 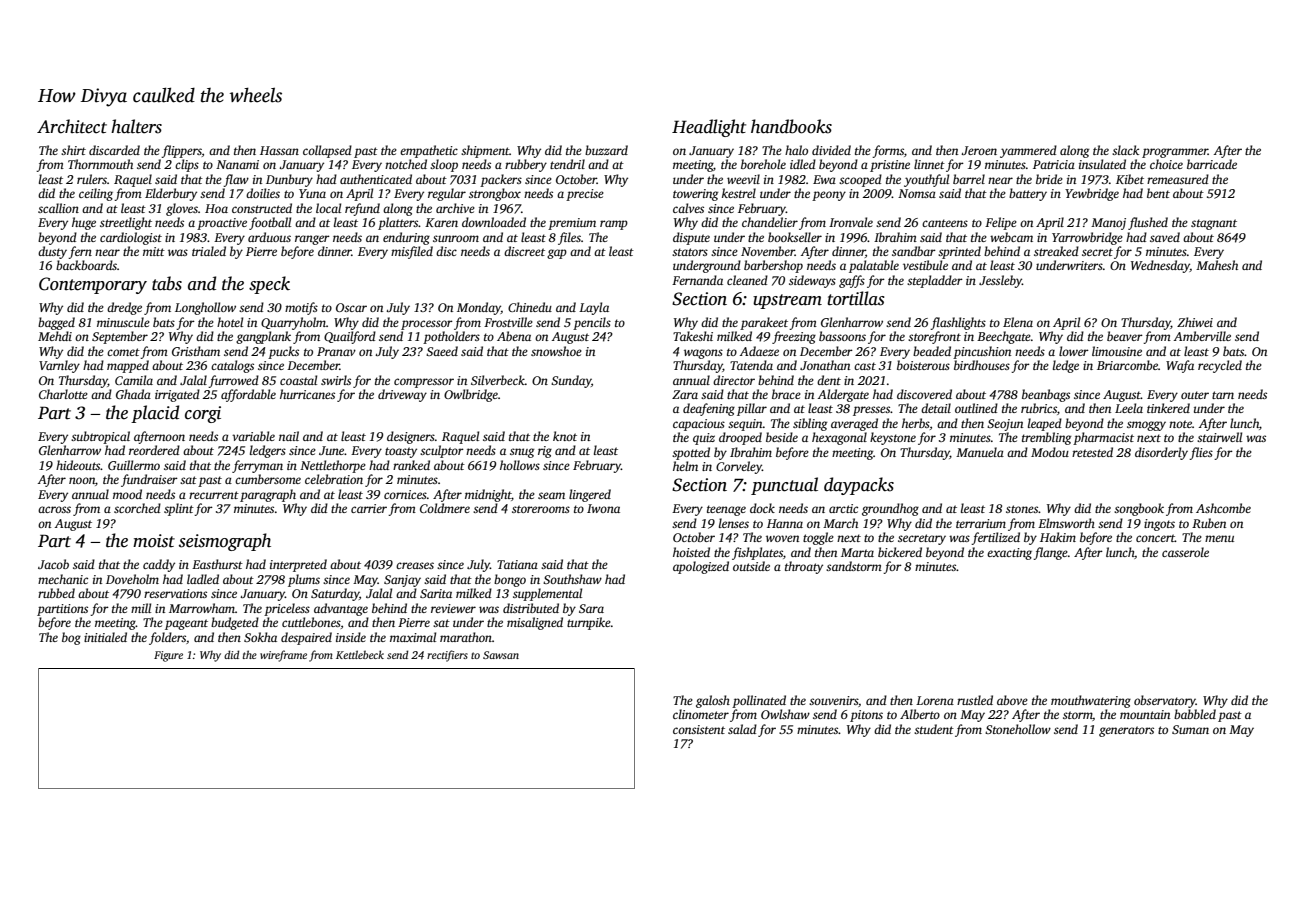 What do you see at coordinates (1018, 322) in the page?
I see `Elena` at bounding box center [1018, 322].
